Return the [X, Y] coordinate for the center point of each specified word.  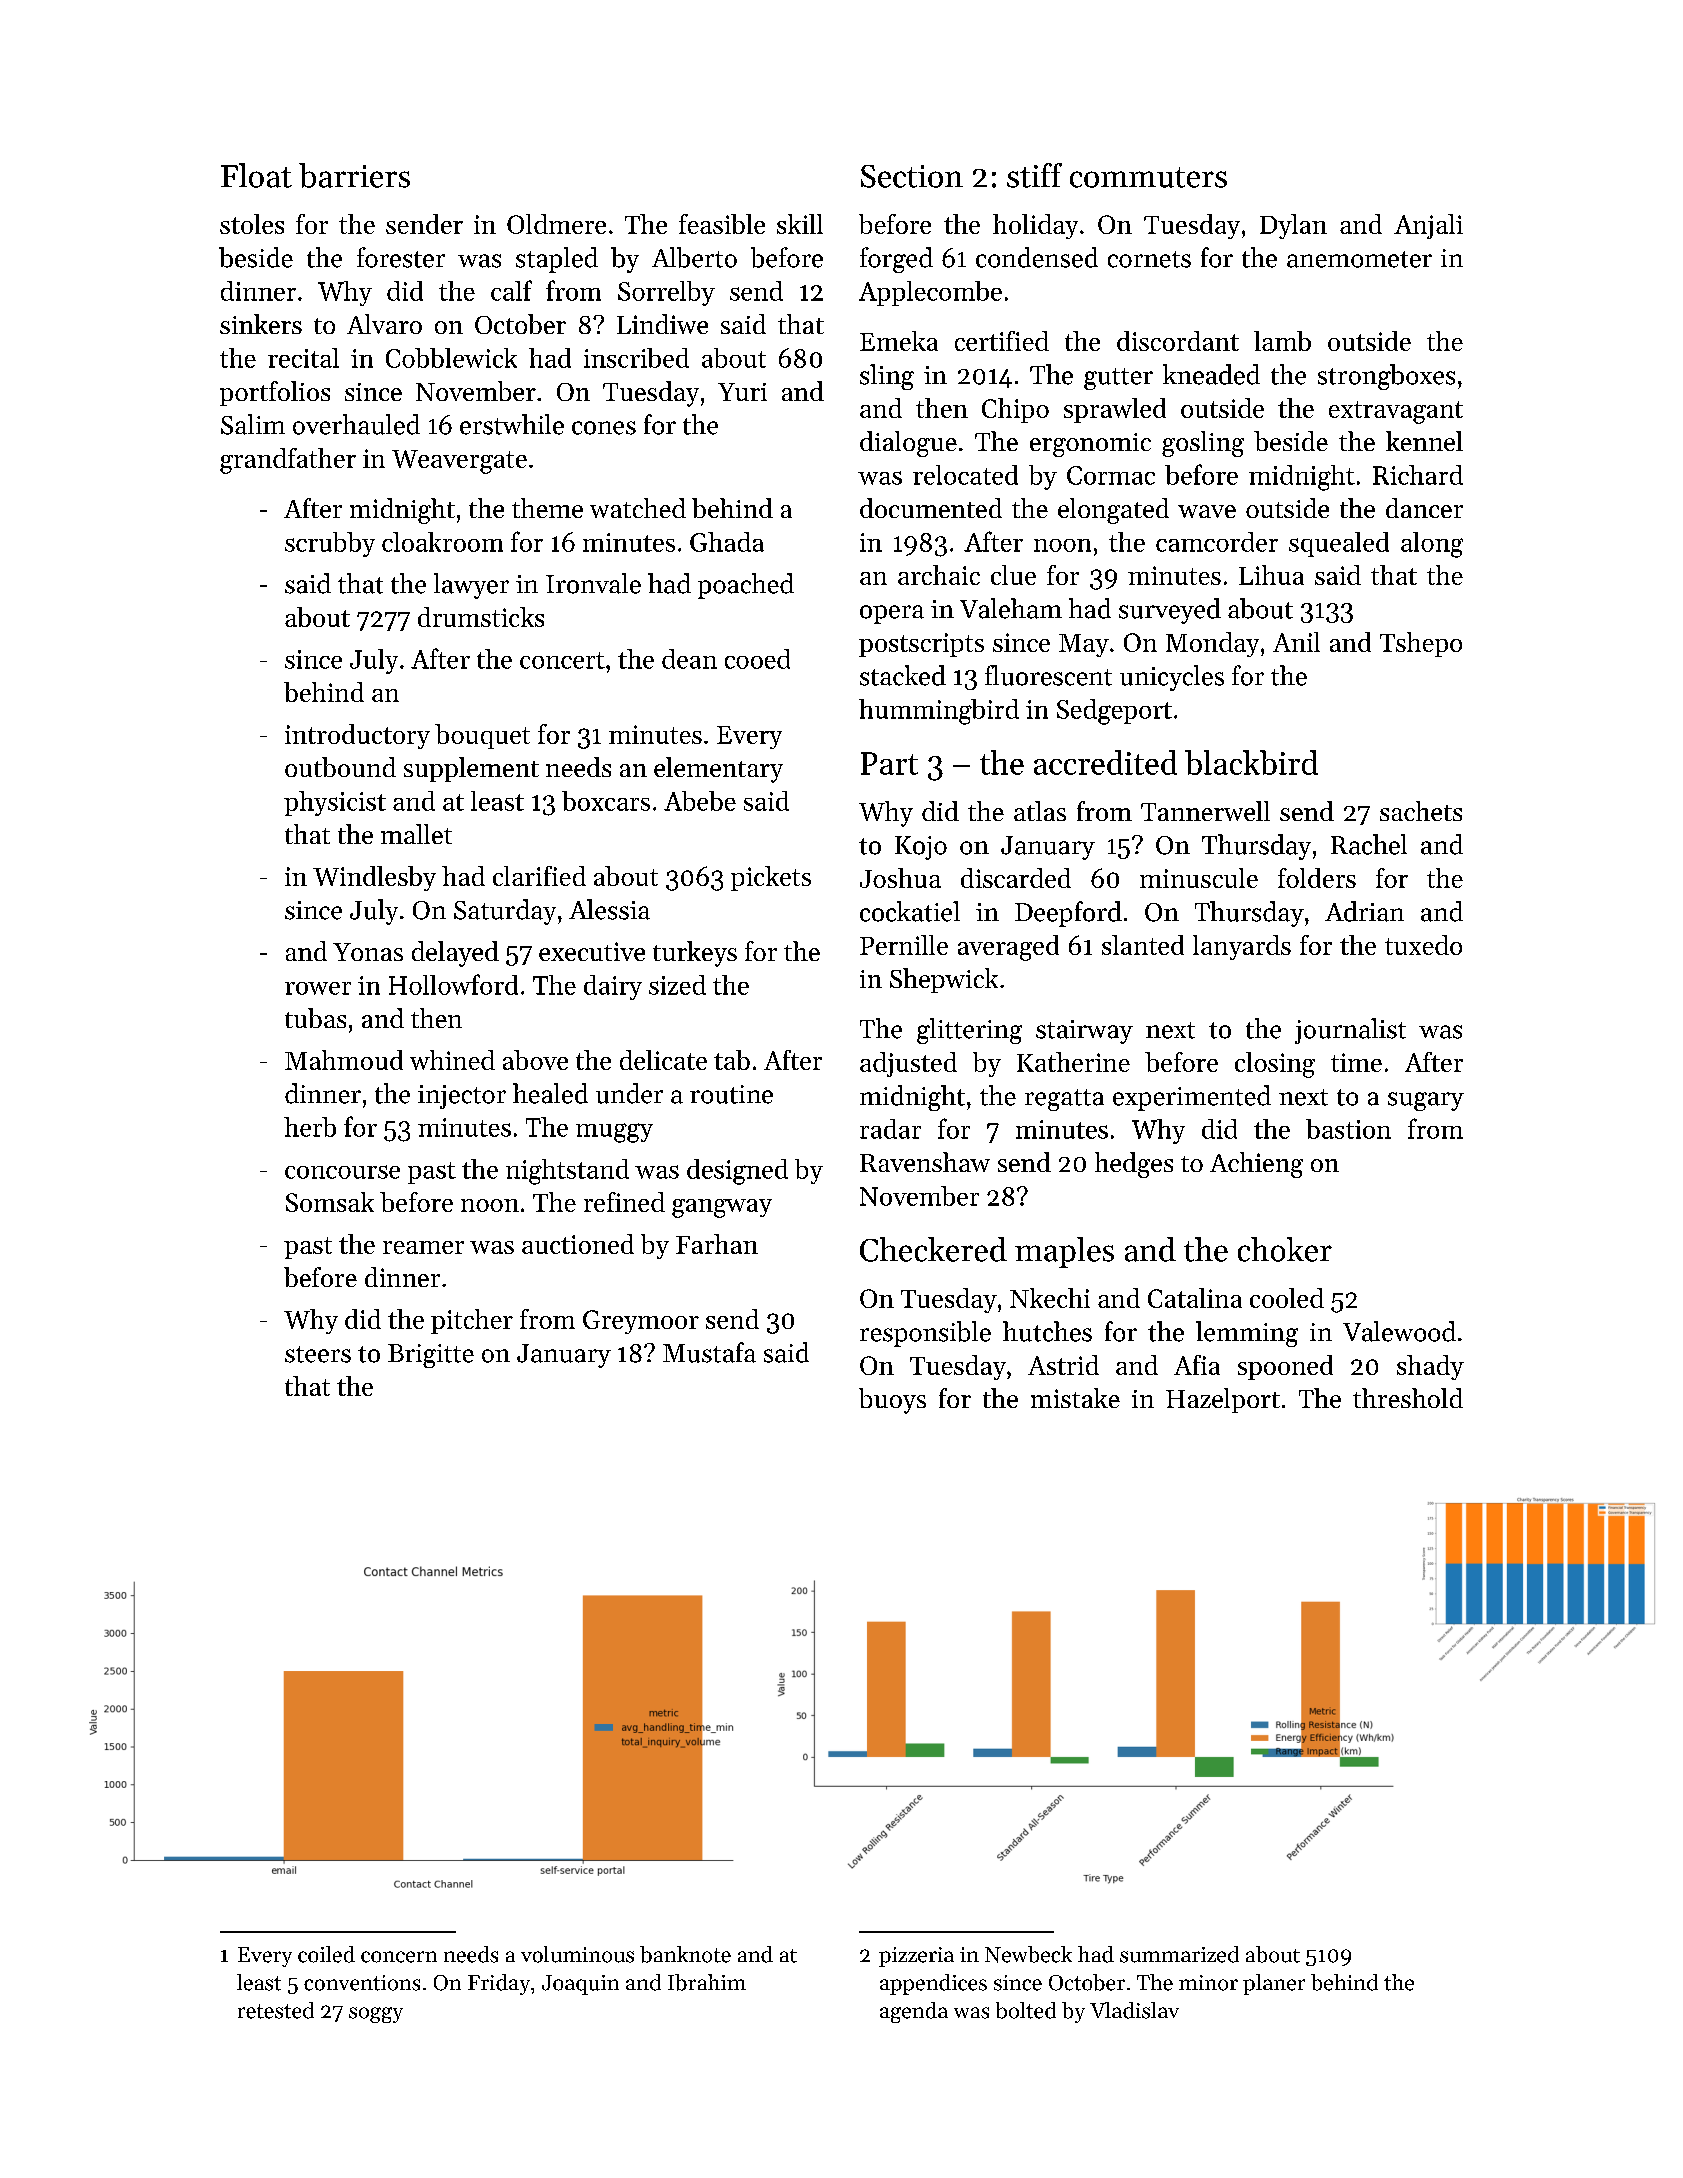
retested [276, 2010]
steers [318, 1354]
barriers [354, 175]
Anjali [1428, 226]
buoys [892, 1401]
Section [912, 176]
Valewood [1399, 1331]
